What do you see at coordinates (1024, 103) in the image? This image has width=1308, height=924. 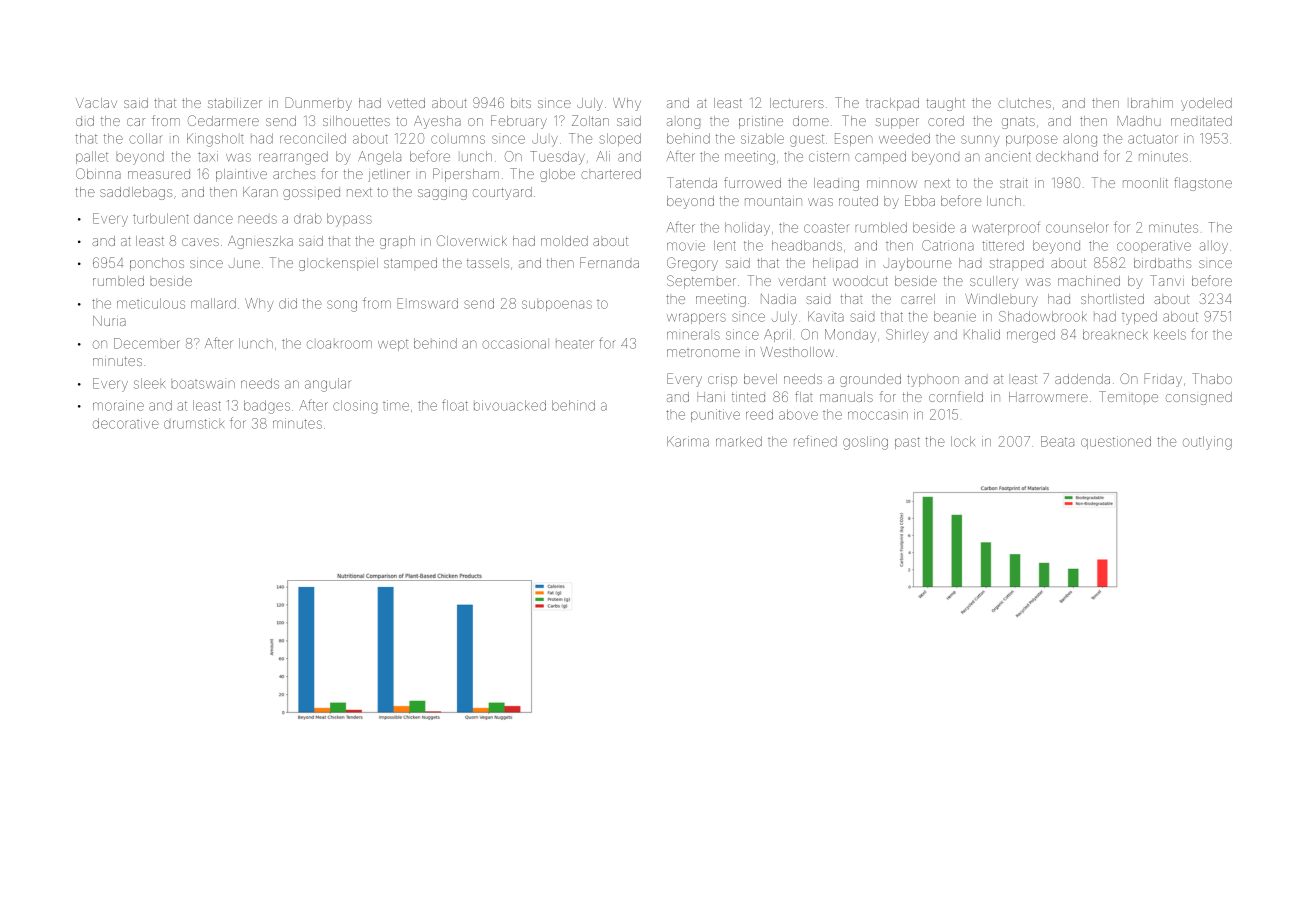 I see `clutches` at bounding box center [1024, 103].
